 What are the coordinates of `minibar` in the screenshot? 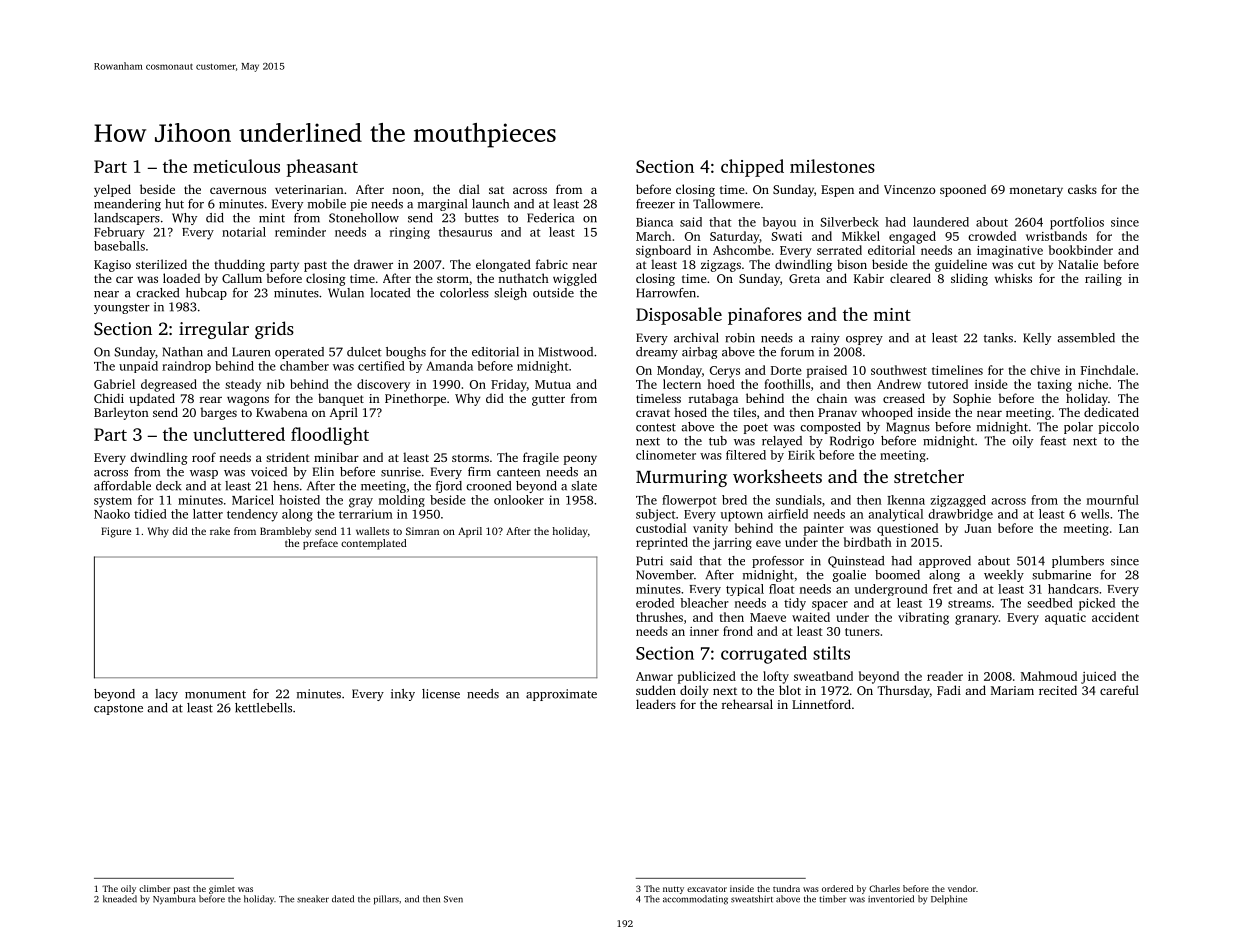 It's located at (336, 457).
